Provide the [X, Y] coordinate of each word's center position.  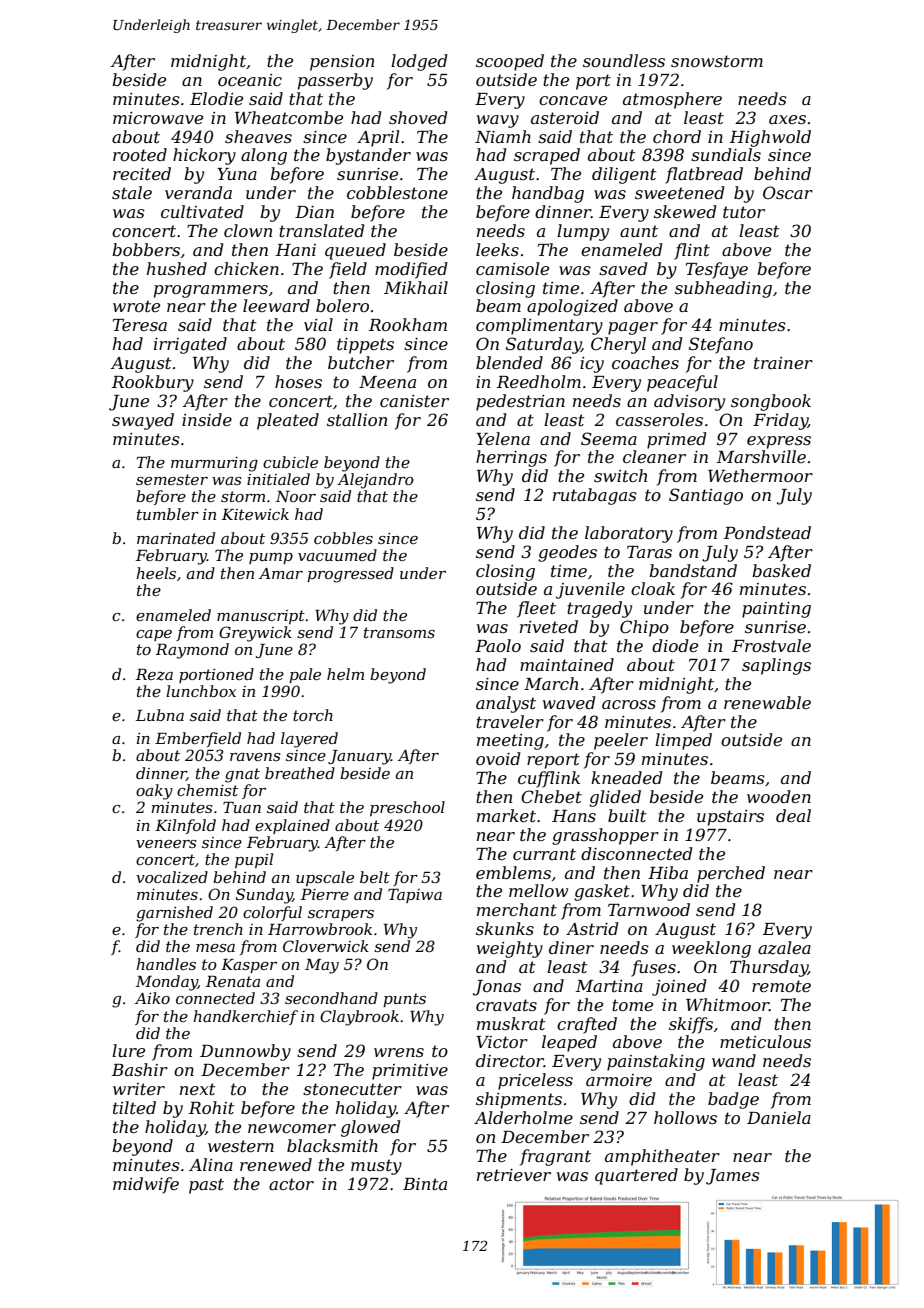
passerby [335, 81]
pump [271, 558]
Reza [154, 675]
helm [345, 674]
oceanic [250, 80]
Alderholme [523, 1117]
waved [569, 702]
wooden [779, 796]
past [206, 1186]
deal [793, 815]
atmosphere [672, 100]
